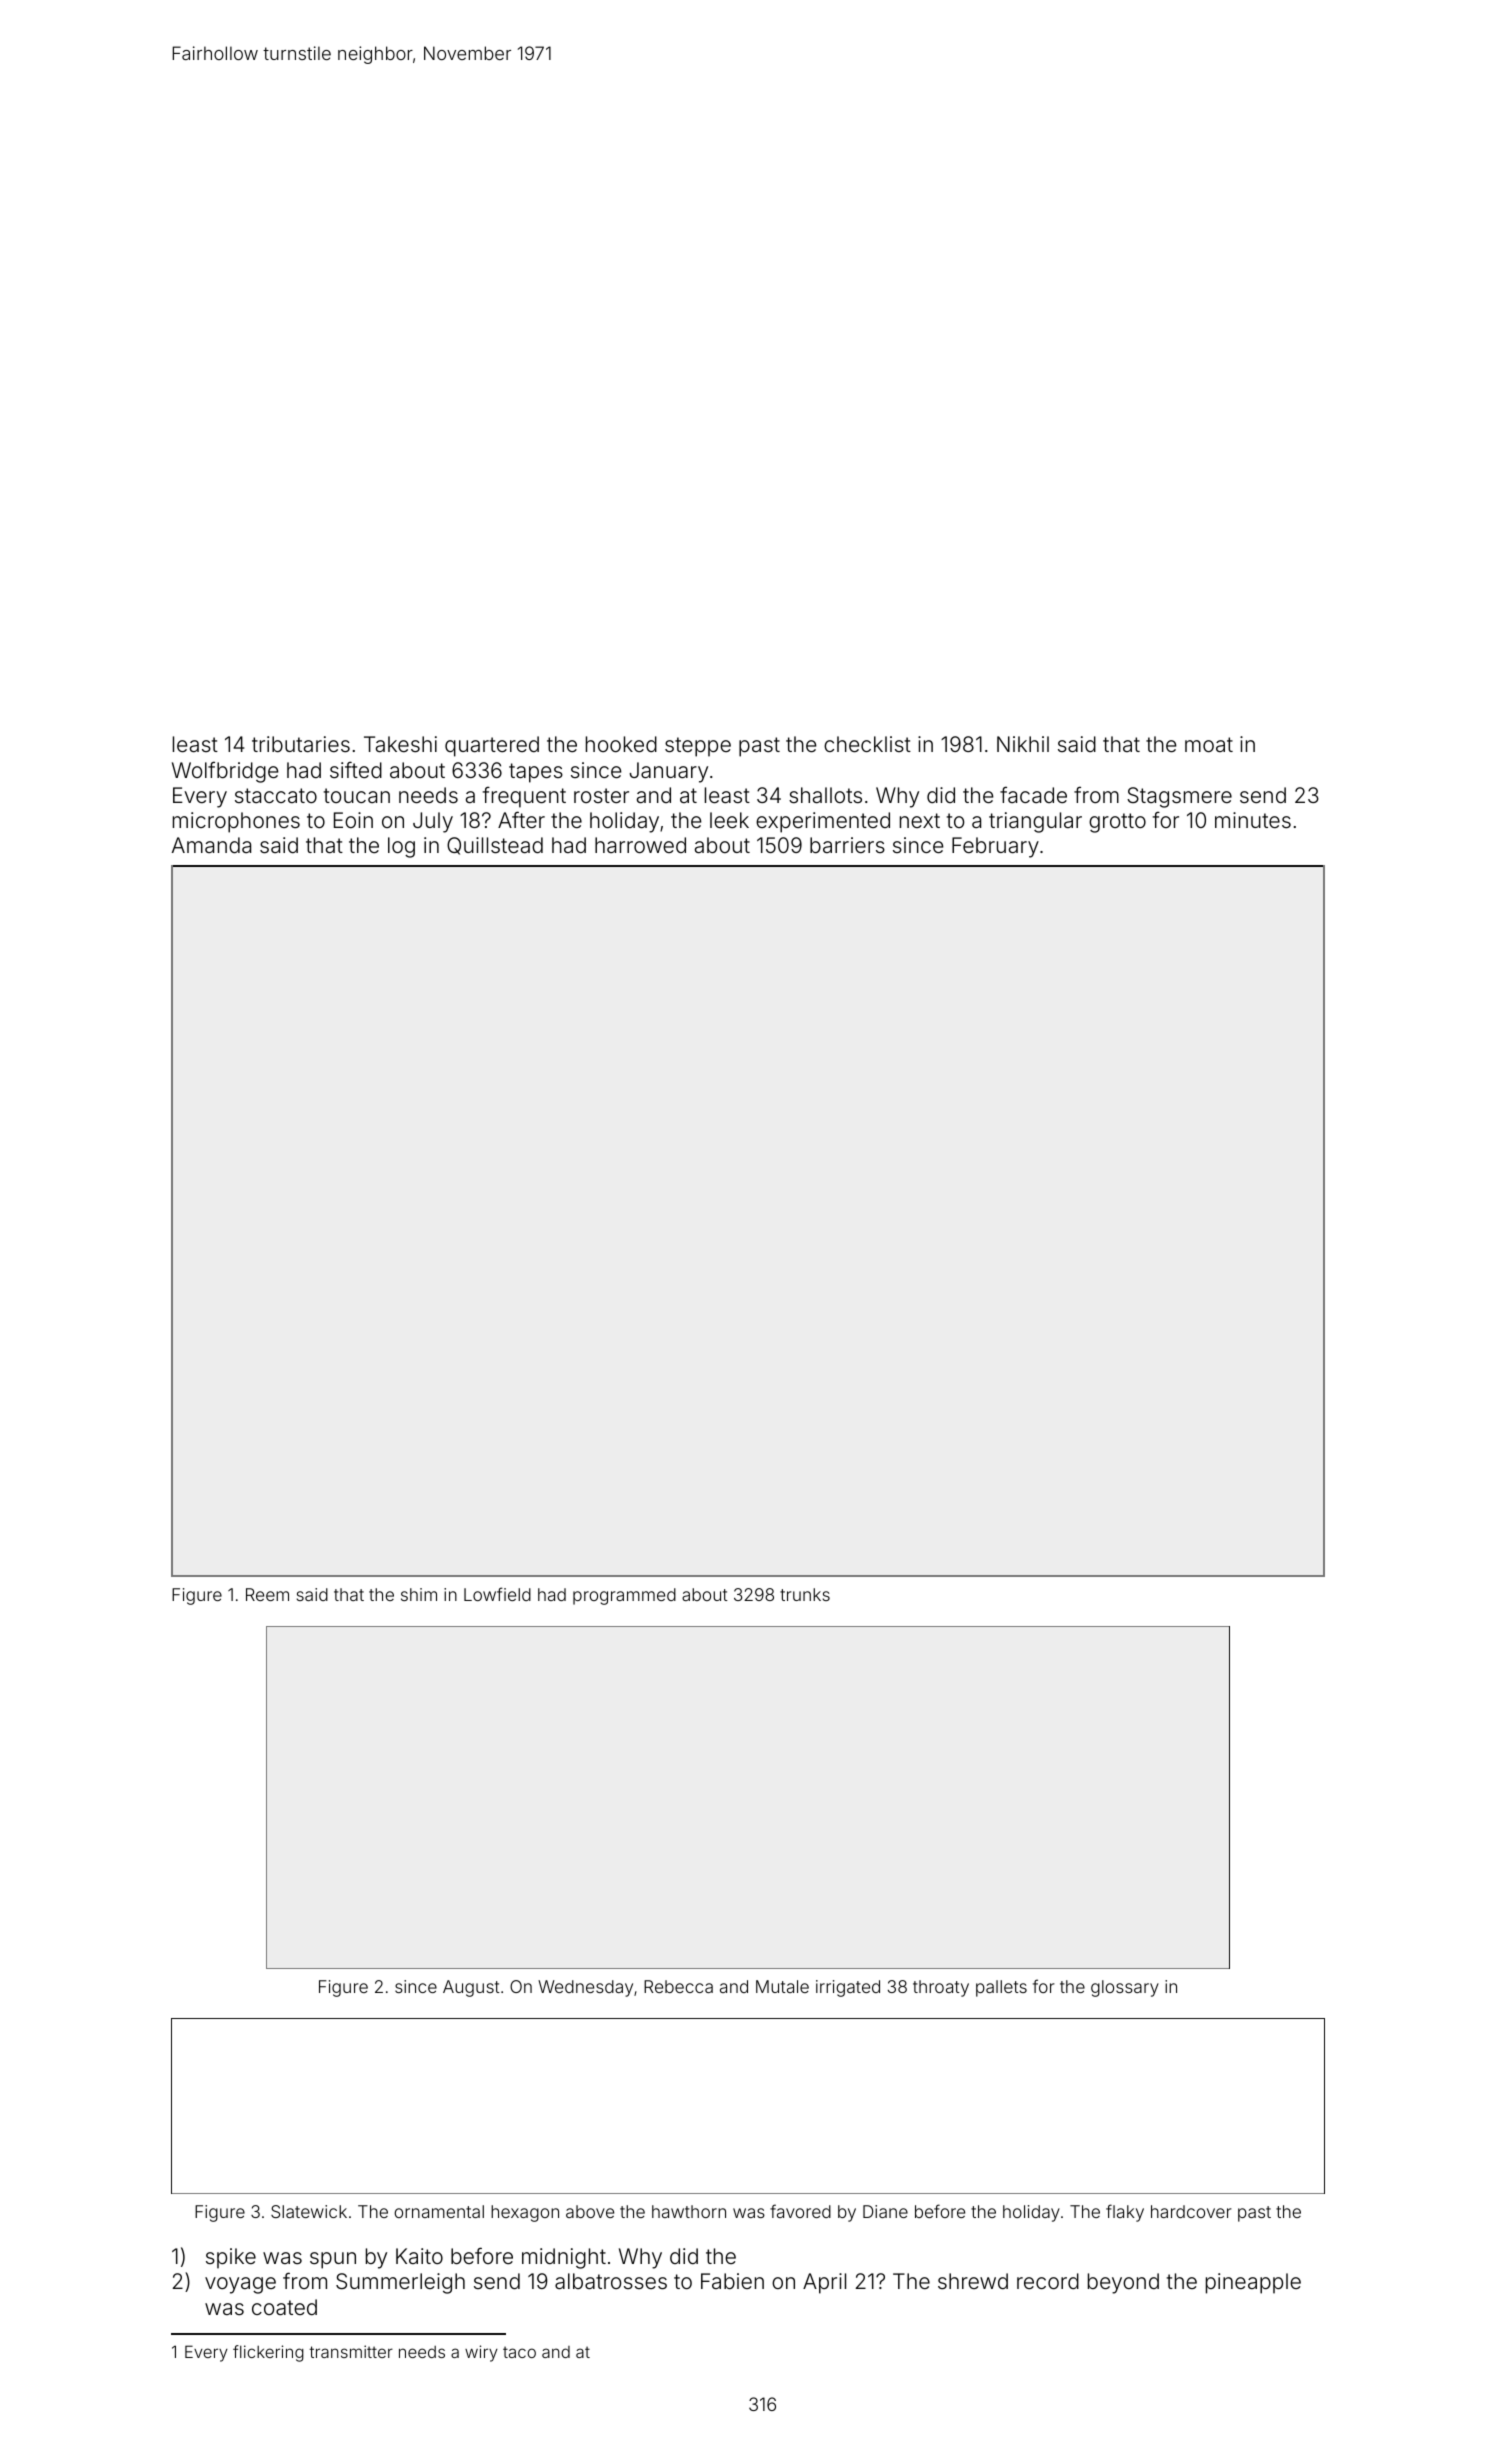 The height and width of the image is (2464, 1496). What do you see at coordinates (624, 1596) in the image?
I see `programmed` at bounding box center [624, 1596].
